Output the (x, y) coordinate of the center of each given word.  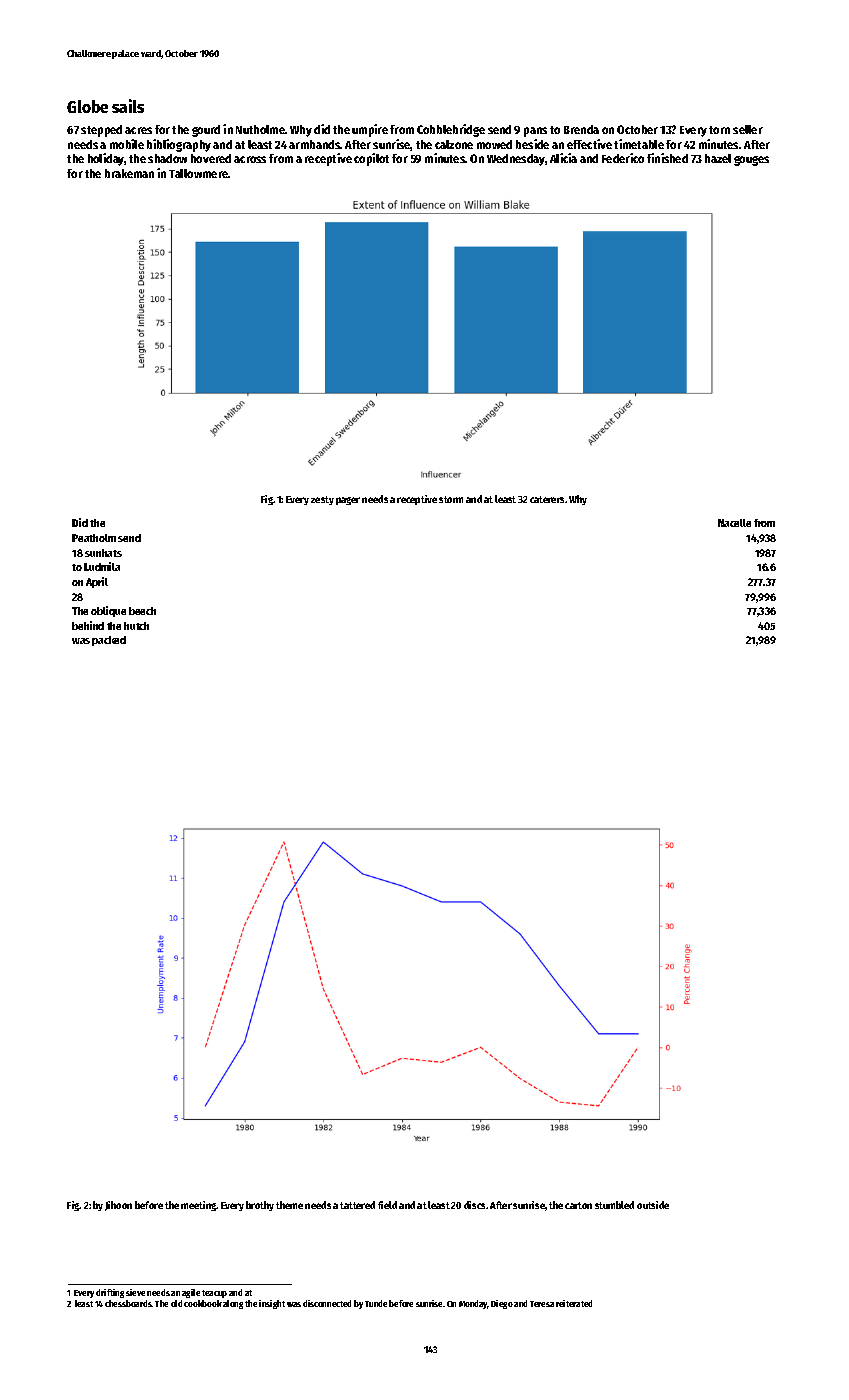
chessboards (128, 1303)
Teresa (542, 1304)
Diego (502, 1304)
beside (532, 144)
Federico (623, 158)
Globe (87, 106)
